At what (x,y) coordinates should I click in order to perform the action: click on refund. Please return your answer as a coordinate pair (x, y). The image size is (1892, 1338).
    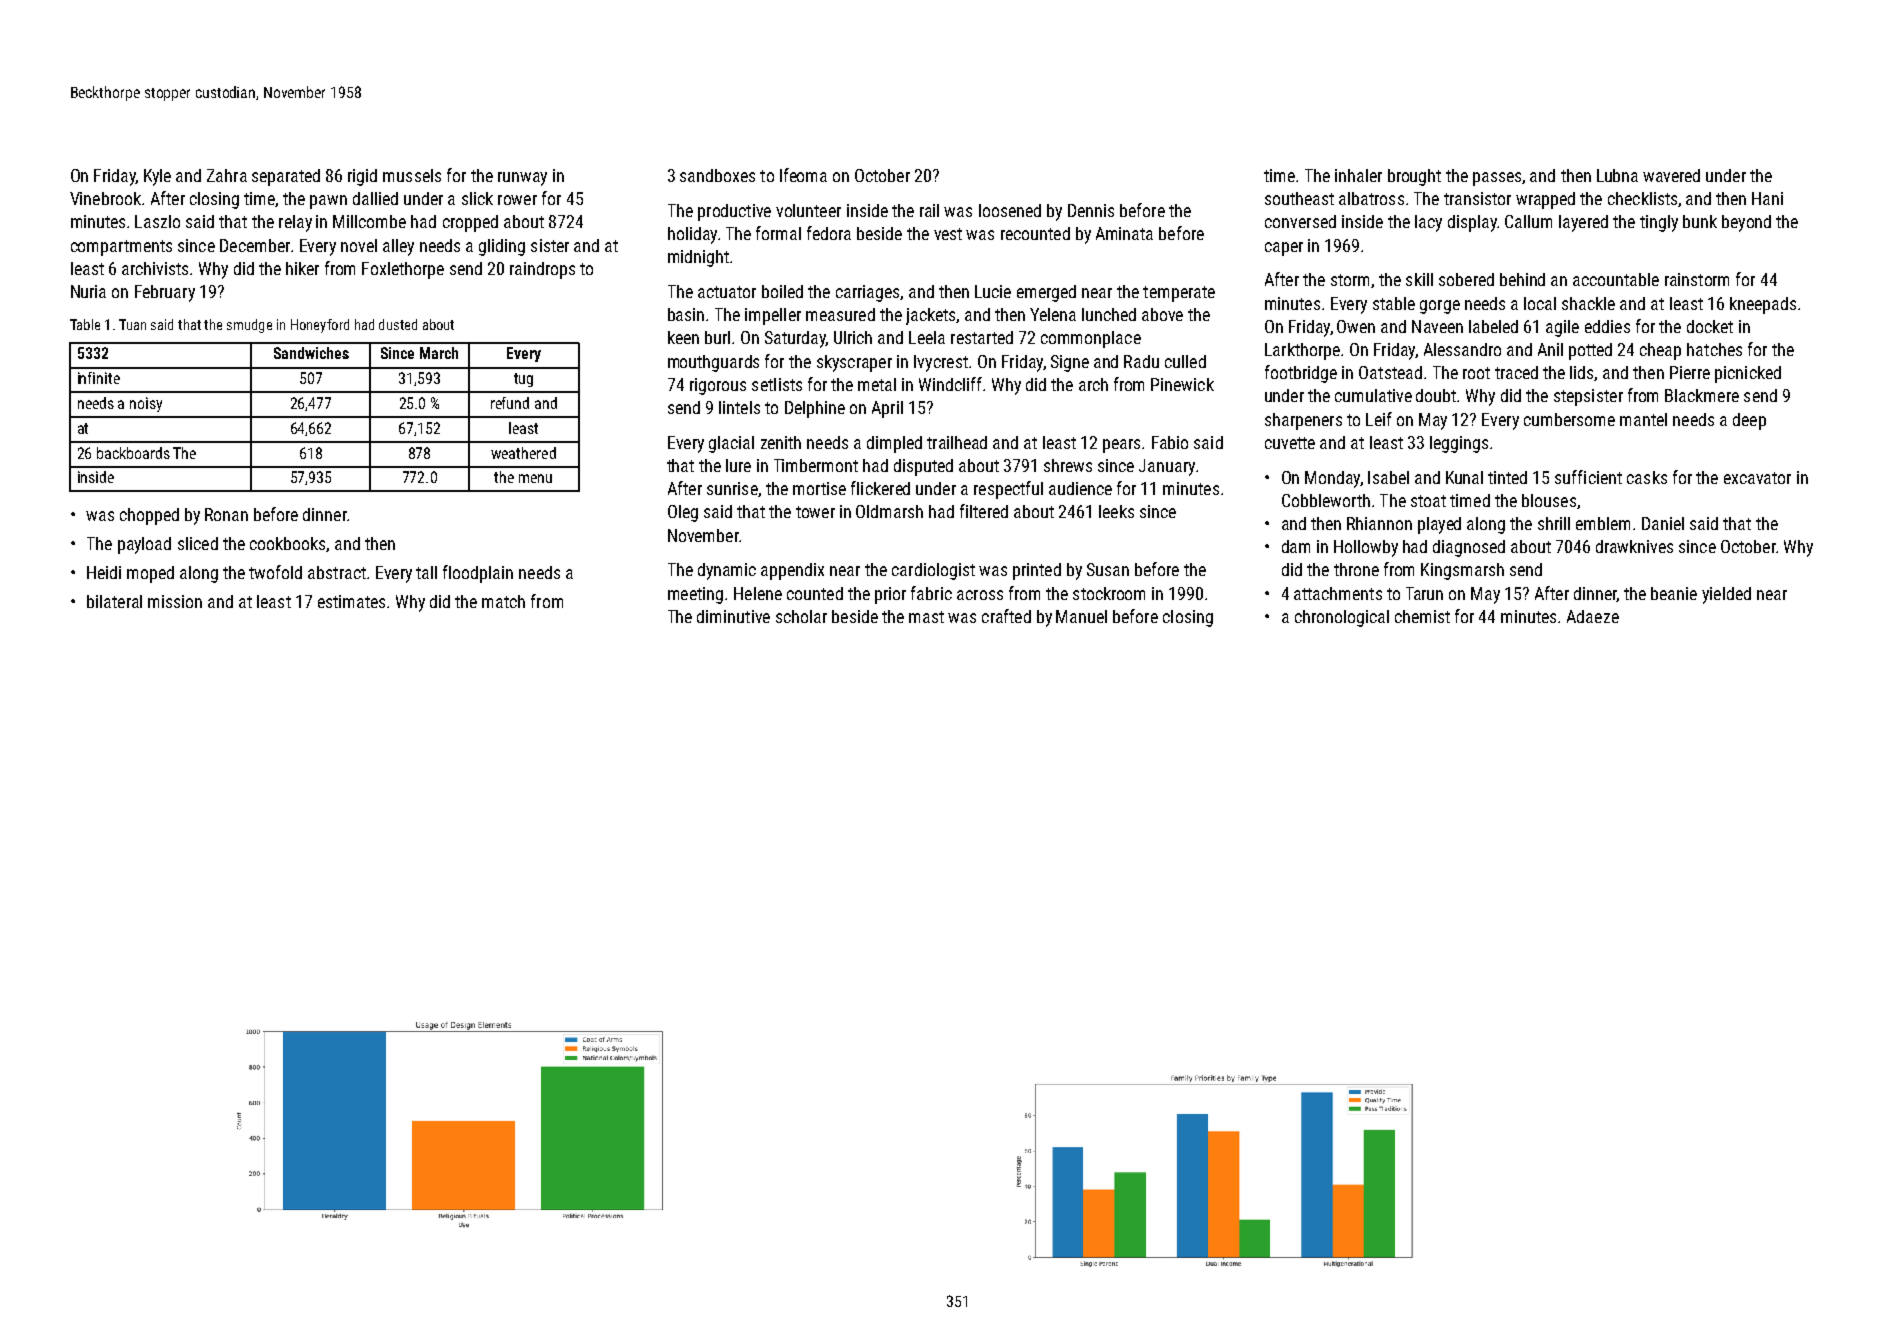
    Looking at the image, I should click on (510, 403).
